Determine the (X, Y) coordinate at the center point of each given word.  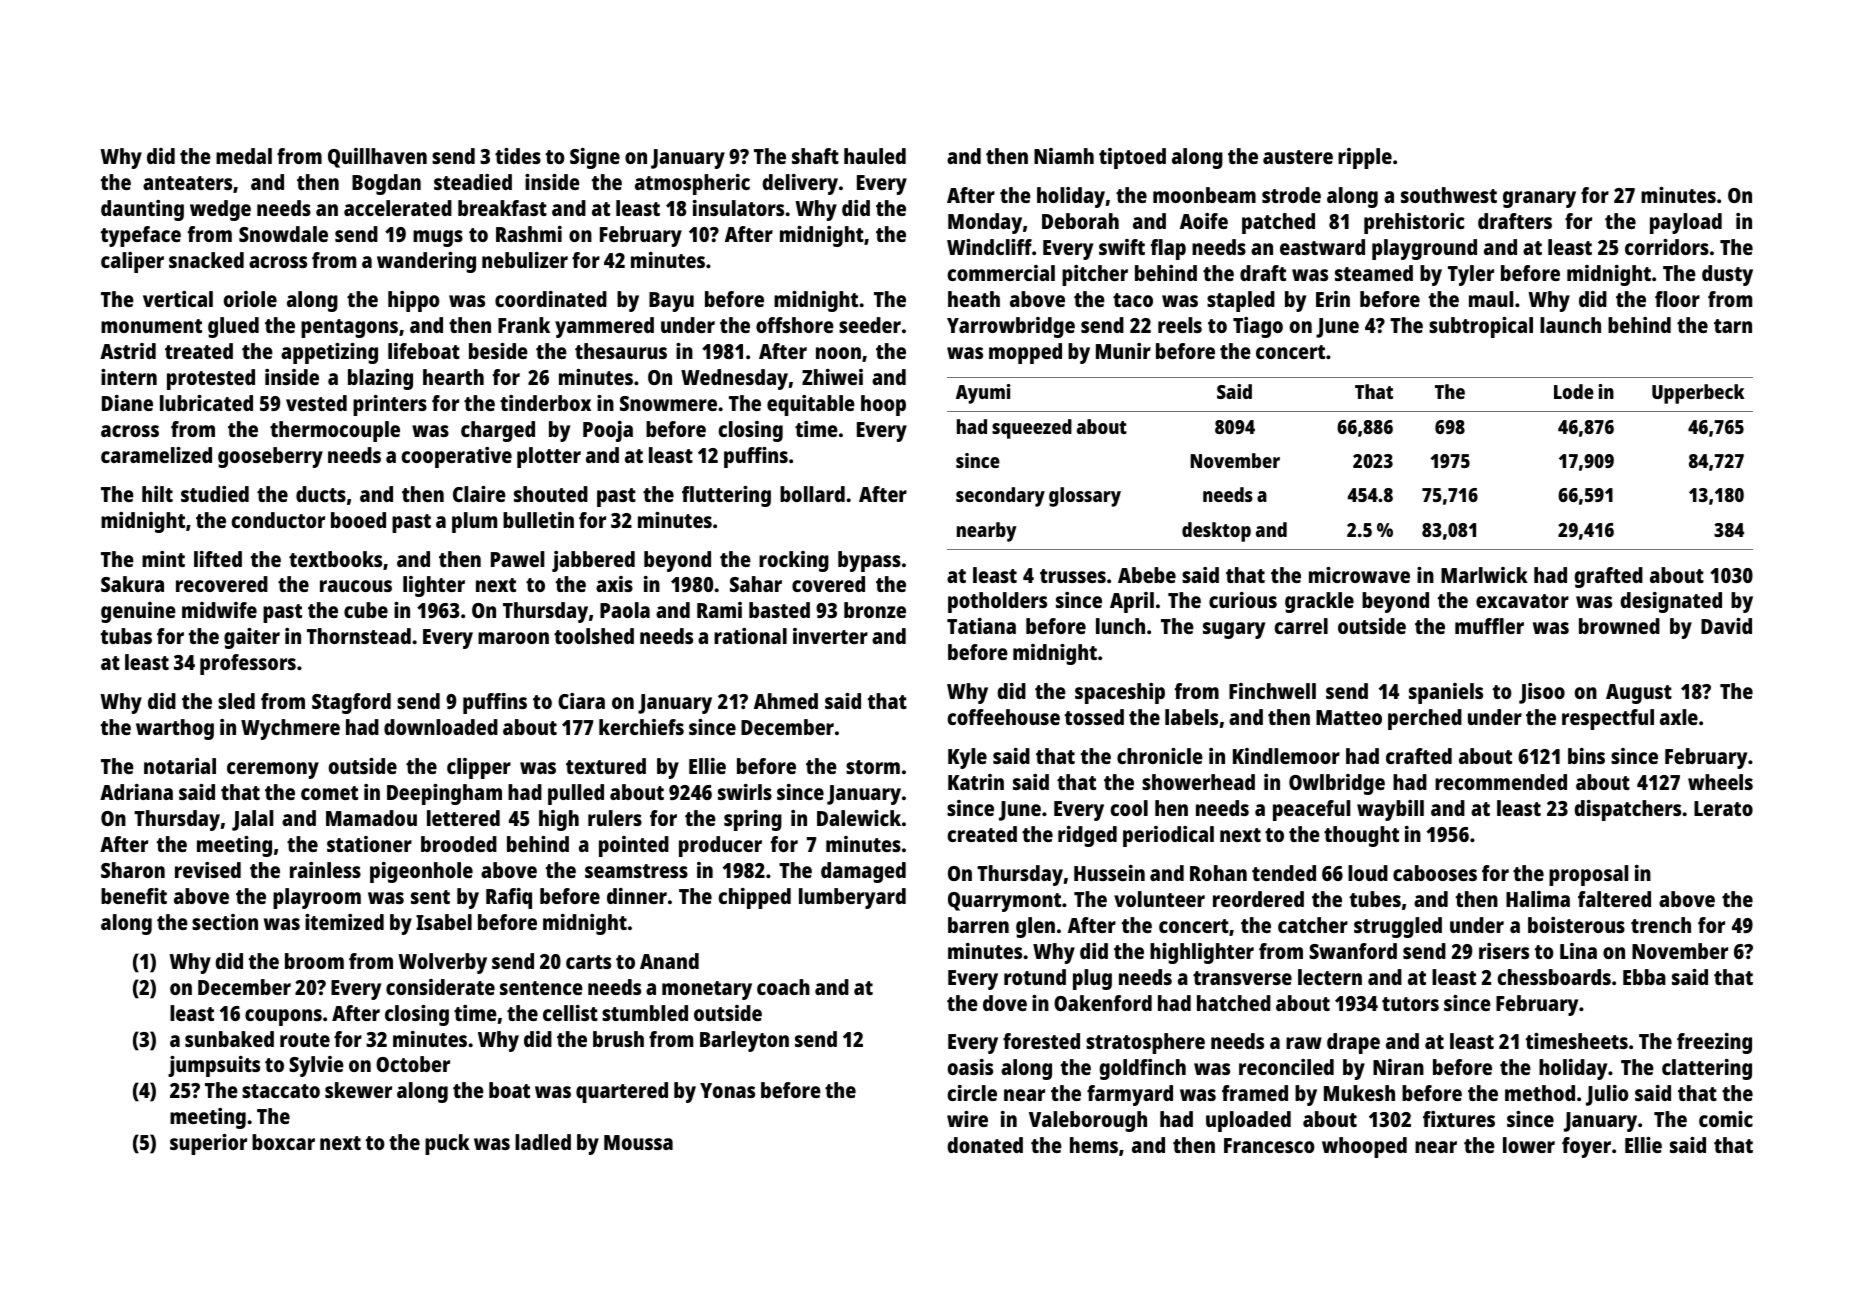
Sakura (132, 584)
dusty (1727, 275)
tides (518, 156)
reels (1180, 325)
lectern (1330, 977)
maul (1491, 299)
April (1132, 602)
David (1726, 626)
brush (618, 1039)
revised (208, 870)
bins (1586, 756)
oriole (250, 299)
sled (236, 701)
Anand (669, 961)
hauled (875, 156)
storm (873, 767)
